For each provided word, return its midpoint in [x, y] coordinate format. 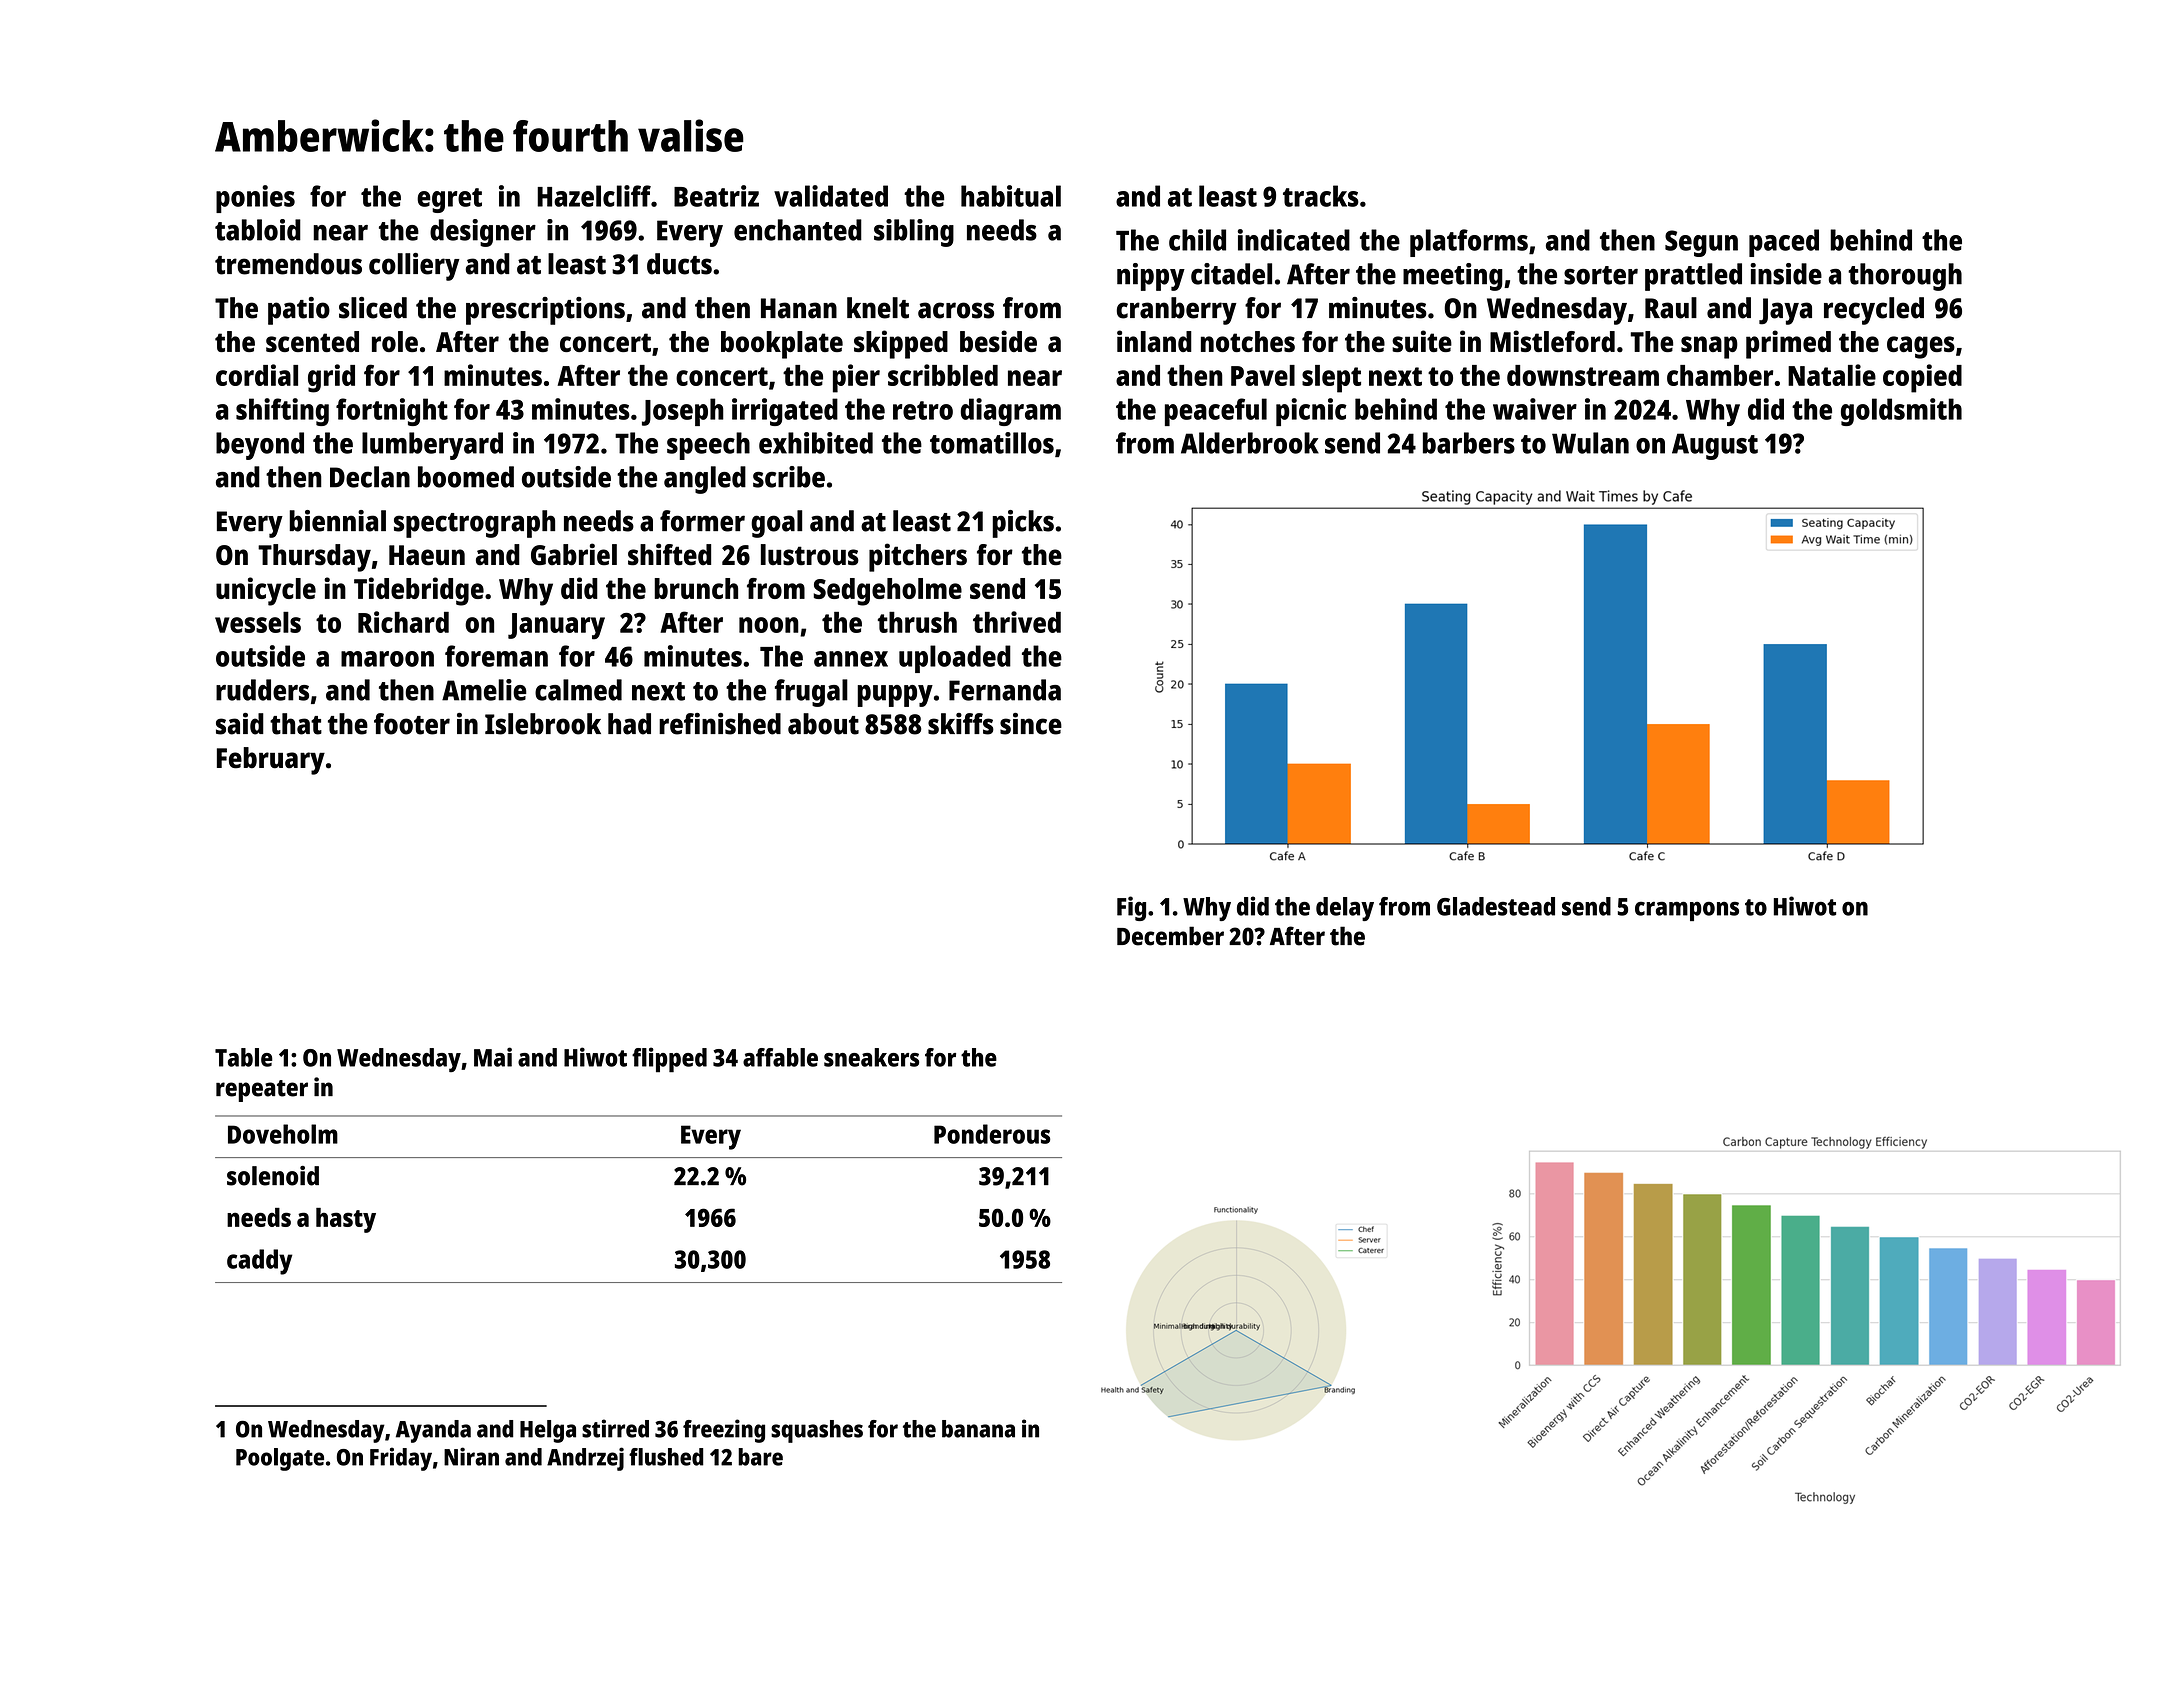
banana [978, 1429]
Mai [493, 1057]
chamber [1720, 375]
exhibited [816, 443]
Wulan [1590, 443]
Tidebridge [419, 591]
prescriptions [545, 311]
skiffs [961, 724]
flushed [666, 1457]
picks [1023, 524]
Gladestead [1496, 906]
